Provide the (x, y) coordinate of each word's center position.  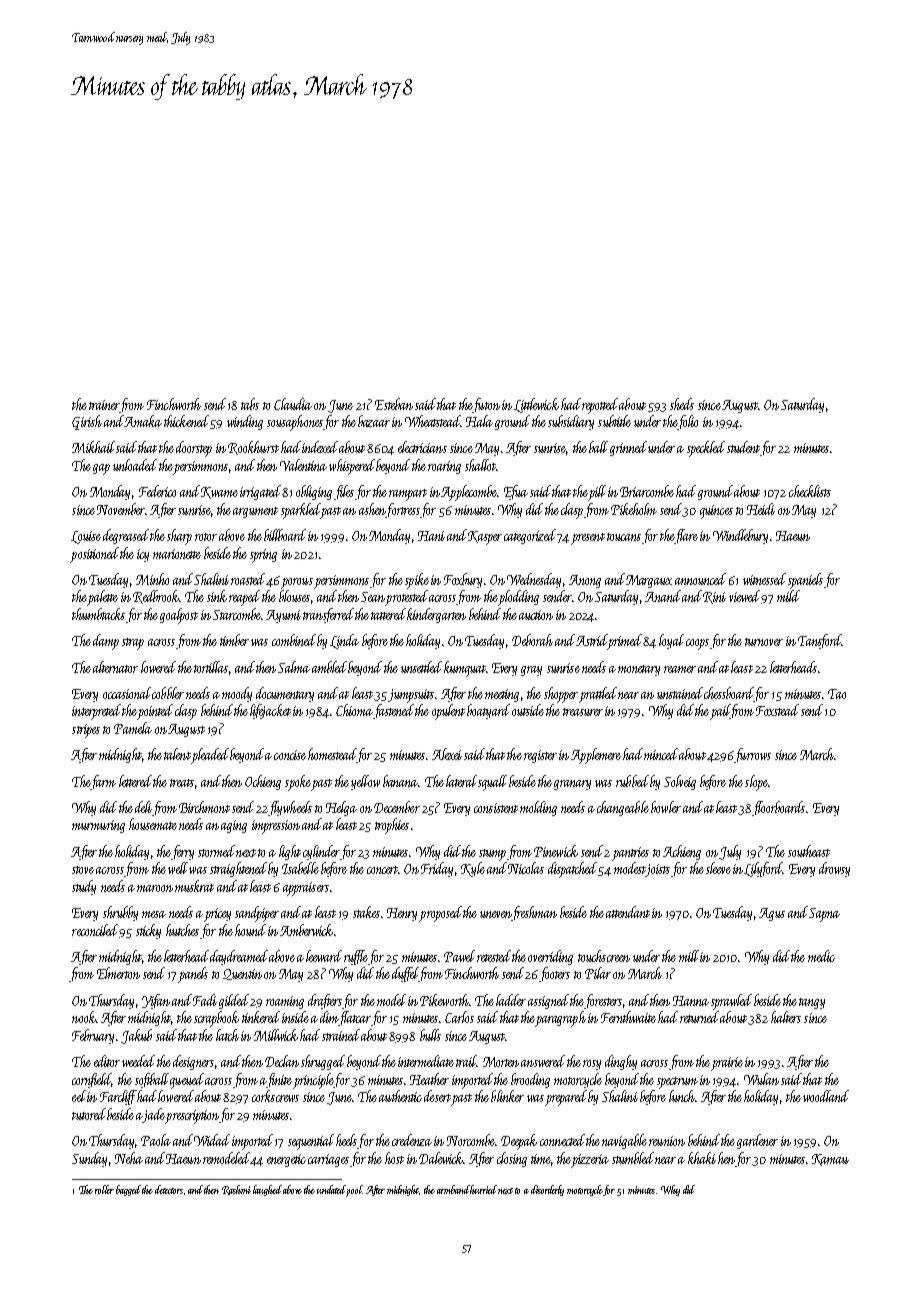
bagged (128, 1190)
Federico (157, 491)
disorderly (547, 1190)
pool (355, 1190)
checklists (810, 491)
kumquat (465, 669)
